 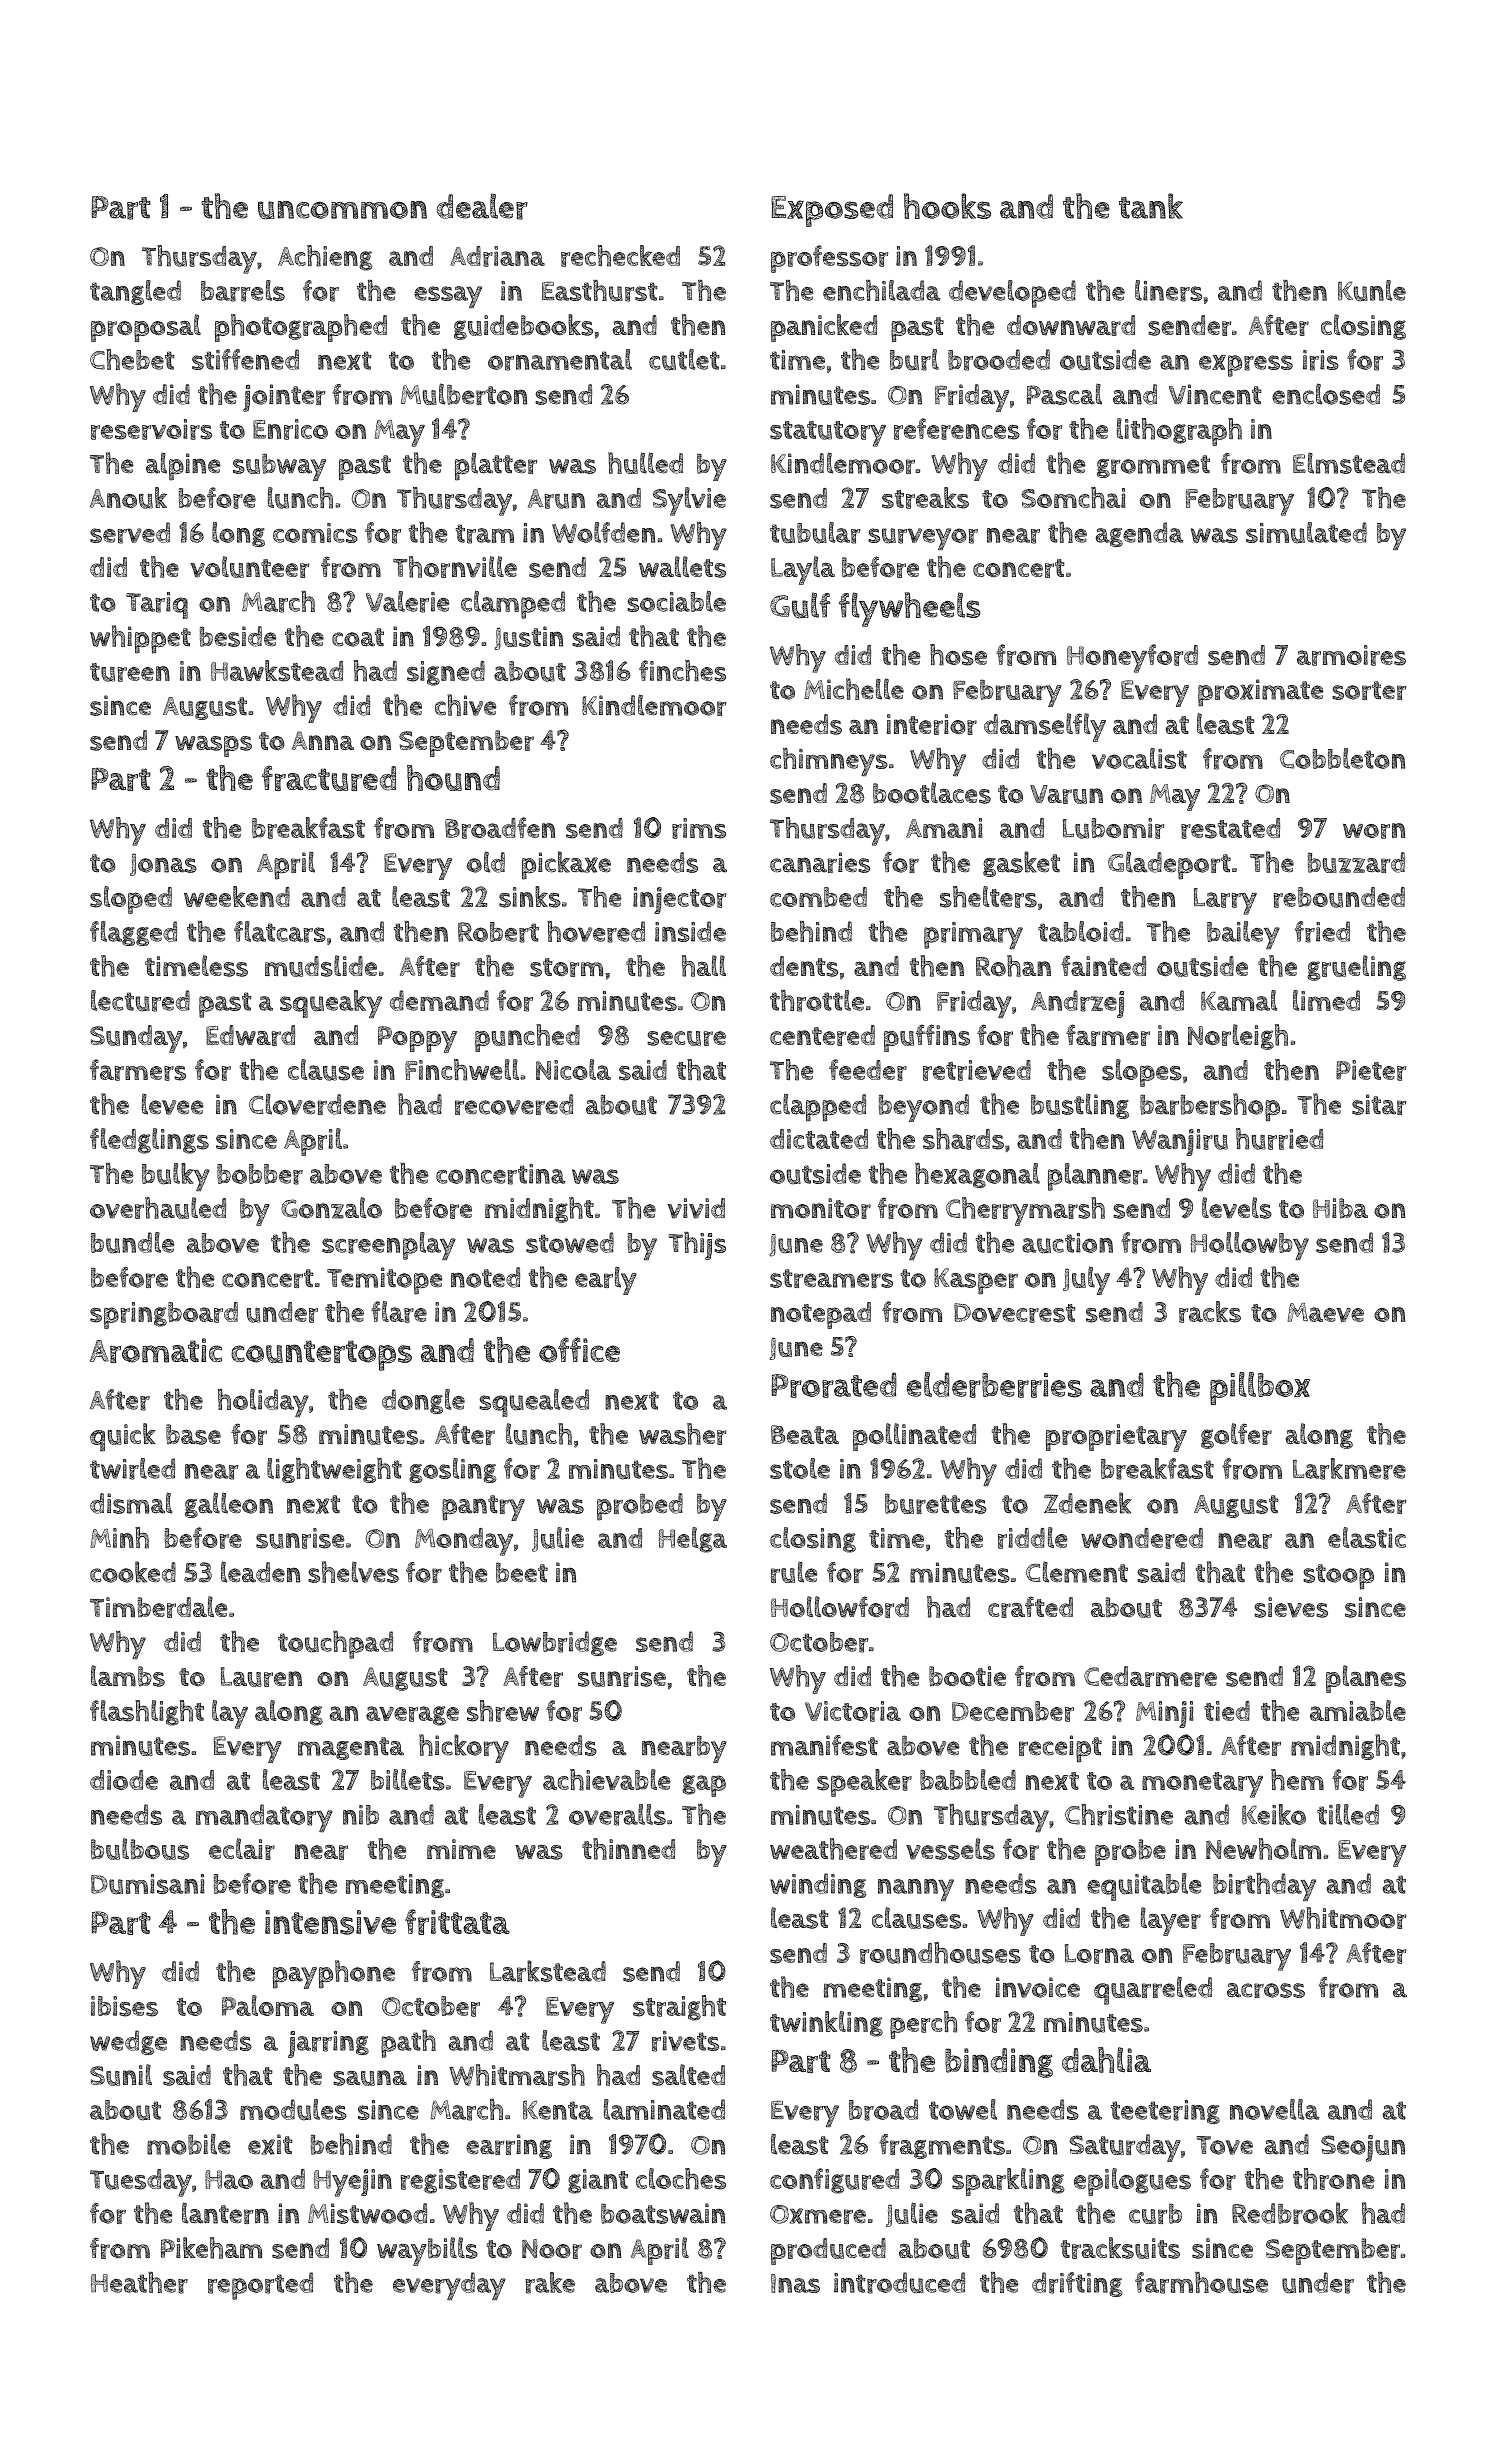 I want to click on canaries, so click(x=820, y=862).
